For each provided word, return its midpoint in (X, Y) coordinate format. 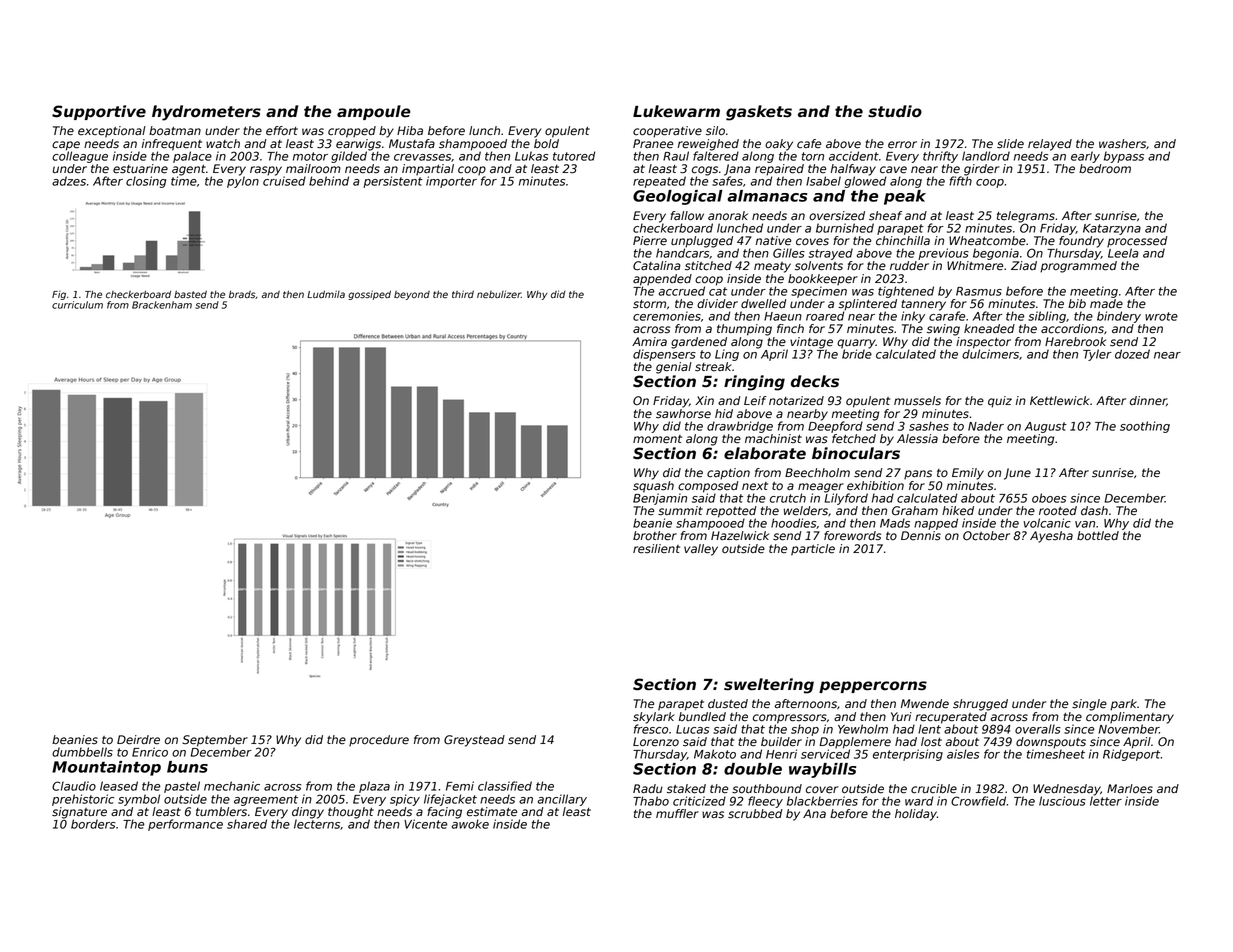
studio (895, 111)
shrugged (980, 705)
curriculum (77, 305)
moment (657, 439)
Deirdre (138, 740)
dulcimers (990, 354)
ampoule (374, 112)
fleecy (765, 802)
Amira (649, 341)
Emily (968, 474)
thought (351, 813)
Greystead (474, 741)
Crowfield (978, 801)
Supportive (99, 112)
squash (653, 487)
